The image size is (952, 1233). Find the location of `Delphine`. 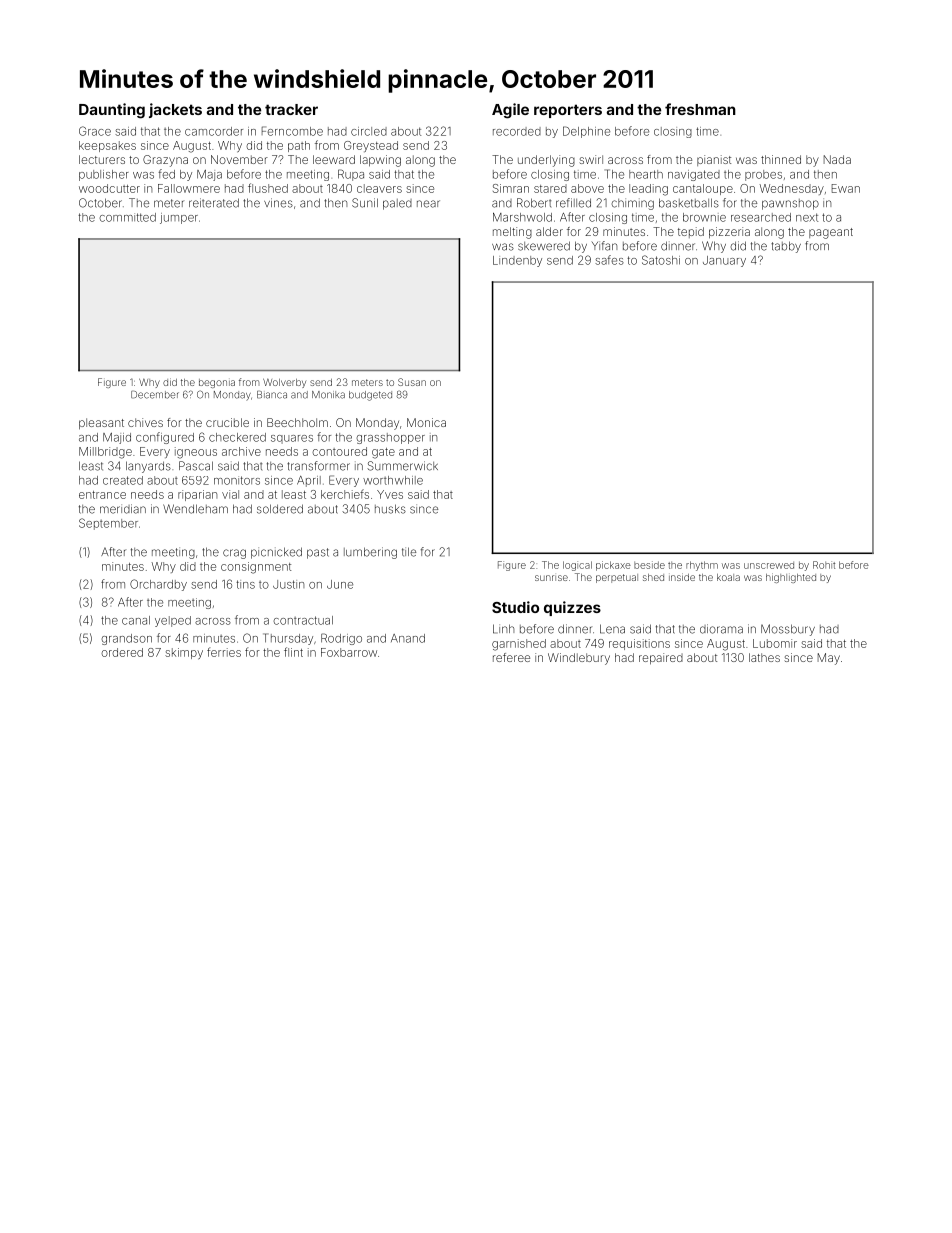

Delphine is located at coordinates (586, 132).
